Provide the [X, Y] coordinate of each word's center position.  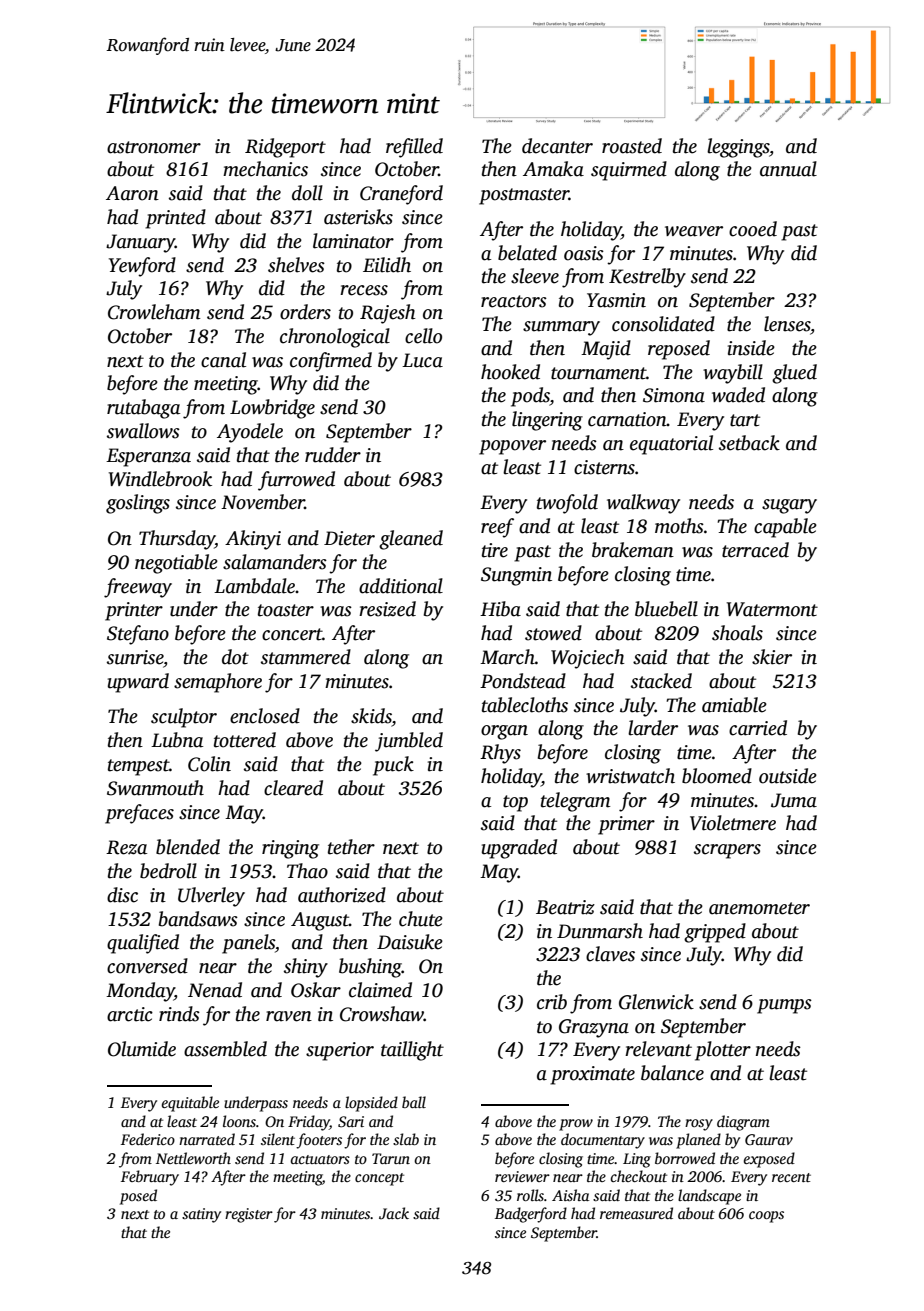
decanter [557, 146]
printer [134, 611]
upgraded [519, 849]
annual [788, 169]
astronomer [154, 147]
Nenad [215, 990]
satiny [201, 1215]
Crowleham [154, 312]
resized [387, 609]
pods [530, 397]
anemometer [759, 908]
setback [749, 443]
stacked [661, 681]
